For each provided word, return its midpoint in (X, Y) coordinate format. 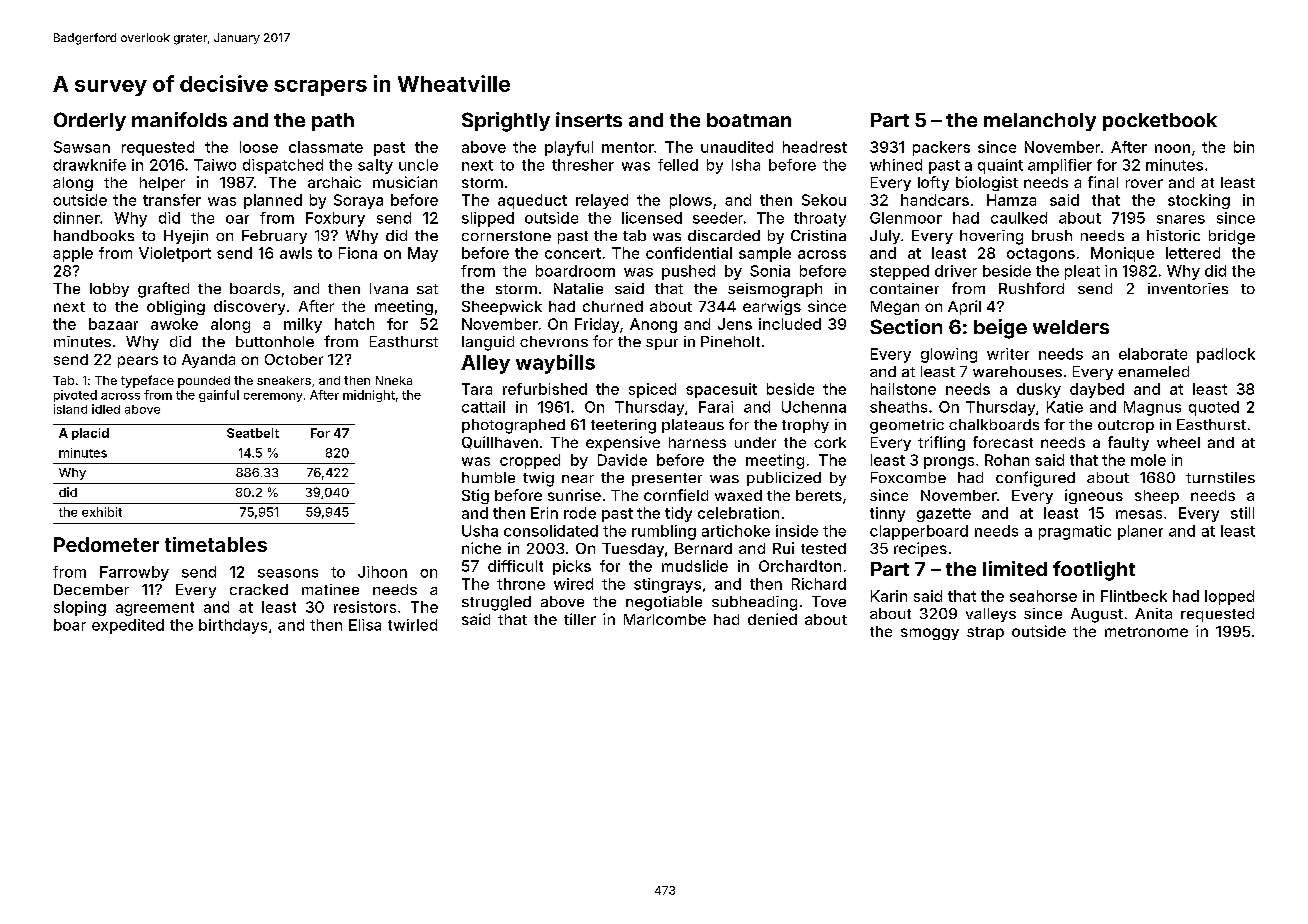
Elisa (365, 625)
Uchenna (814, 407)
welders (1071, 327)
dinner (76, 218)
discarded (724, 235)
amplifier (1060, 166)
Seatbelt (253, 433)
